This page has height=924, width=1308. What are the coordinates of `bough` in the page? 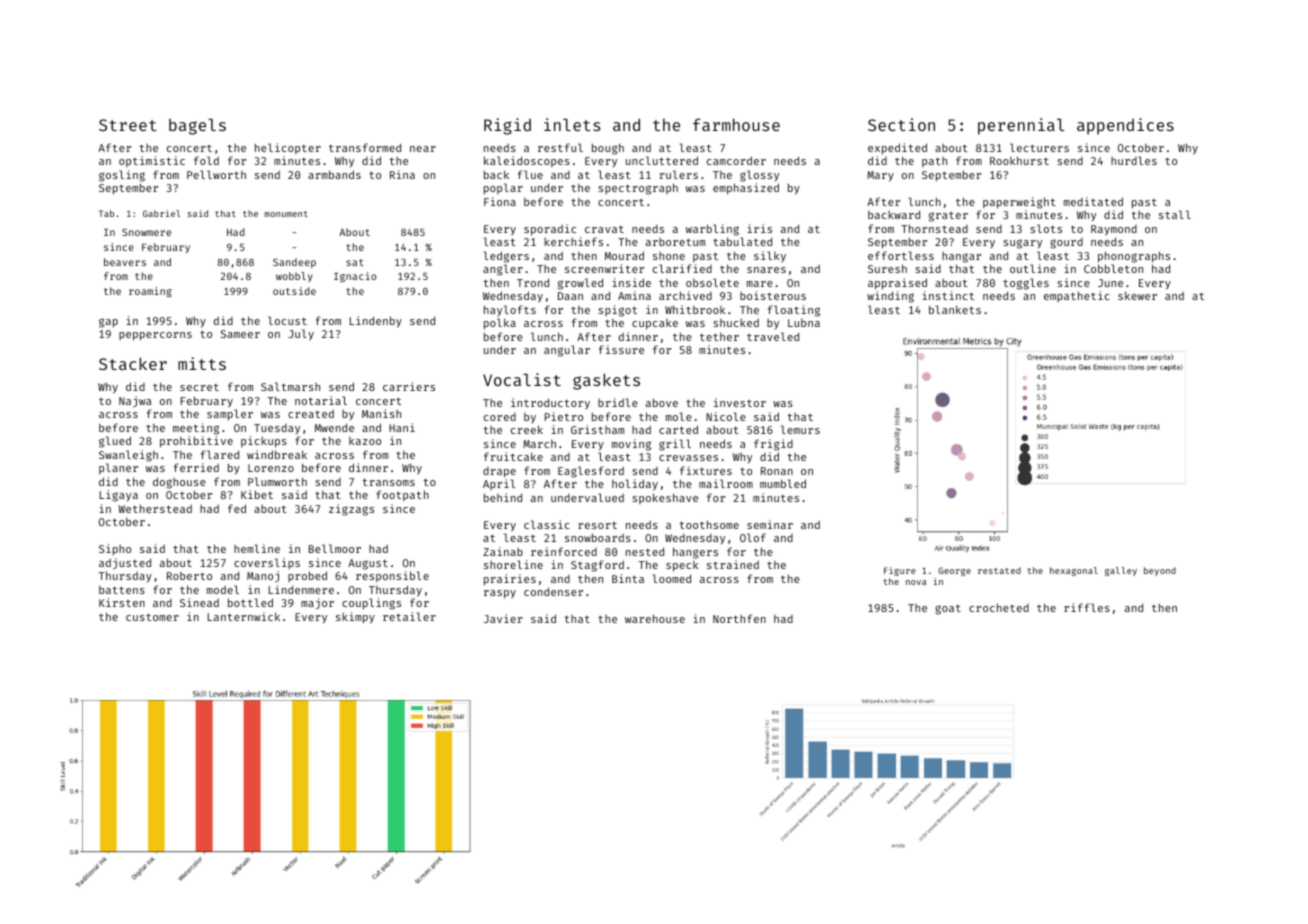 It's located at (608, 149).
